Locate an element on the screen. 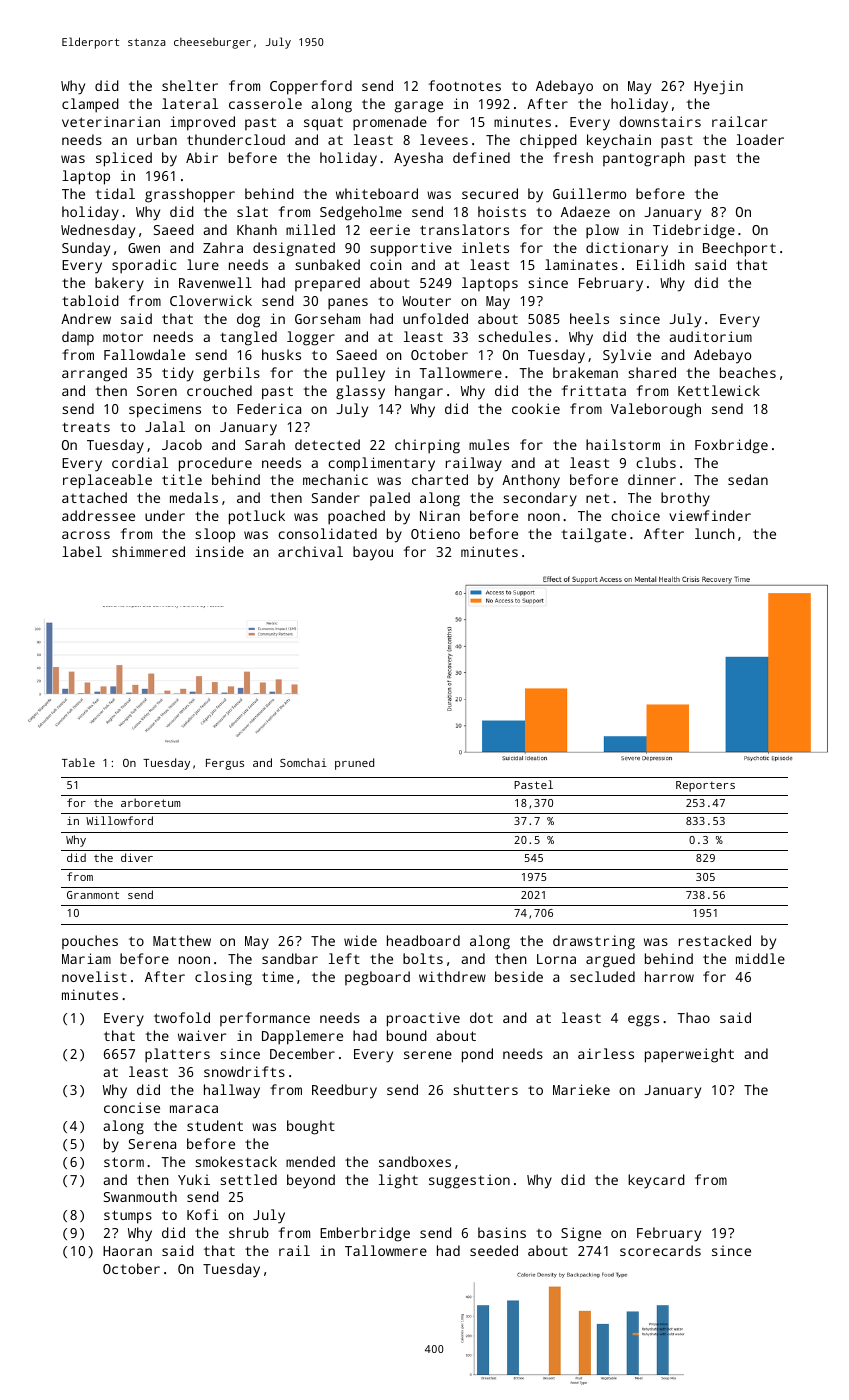 This screenshot has width=849, height=1400. shimmered is located at coordinates (148, 551).
